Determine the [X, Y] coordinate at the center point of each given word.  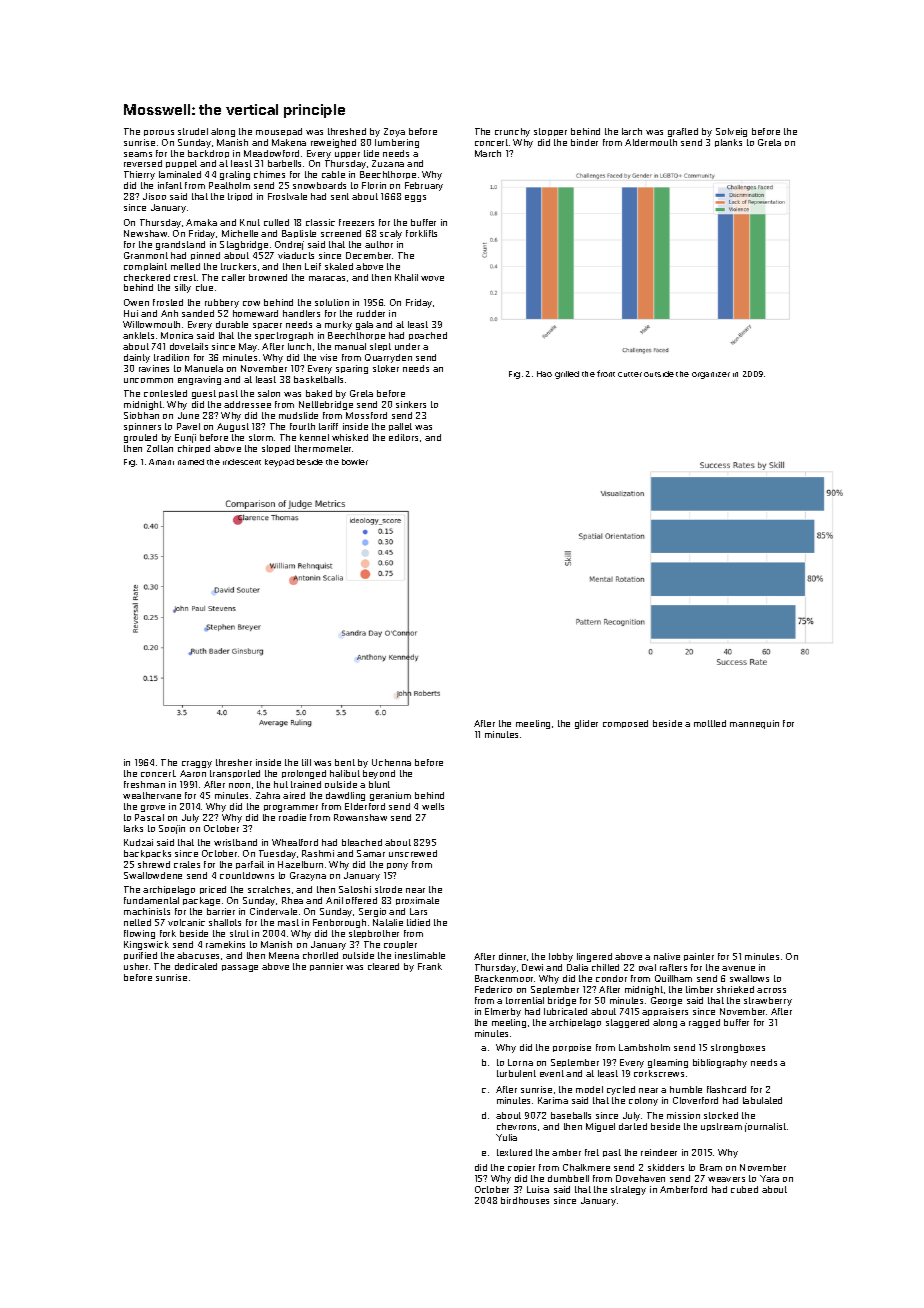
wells [433, 806]
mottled [710, 723]
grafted [683, 132]
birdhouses [525, 1200]
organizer [711, 375]
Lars [418, 911]
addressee [247, 404]
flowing [139, 934]
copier [521, 1168]
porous [159, 133]
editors [403, 437]
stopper [550, 132]
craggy [197, 764]
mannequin [754, 724]
